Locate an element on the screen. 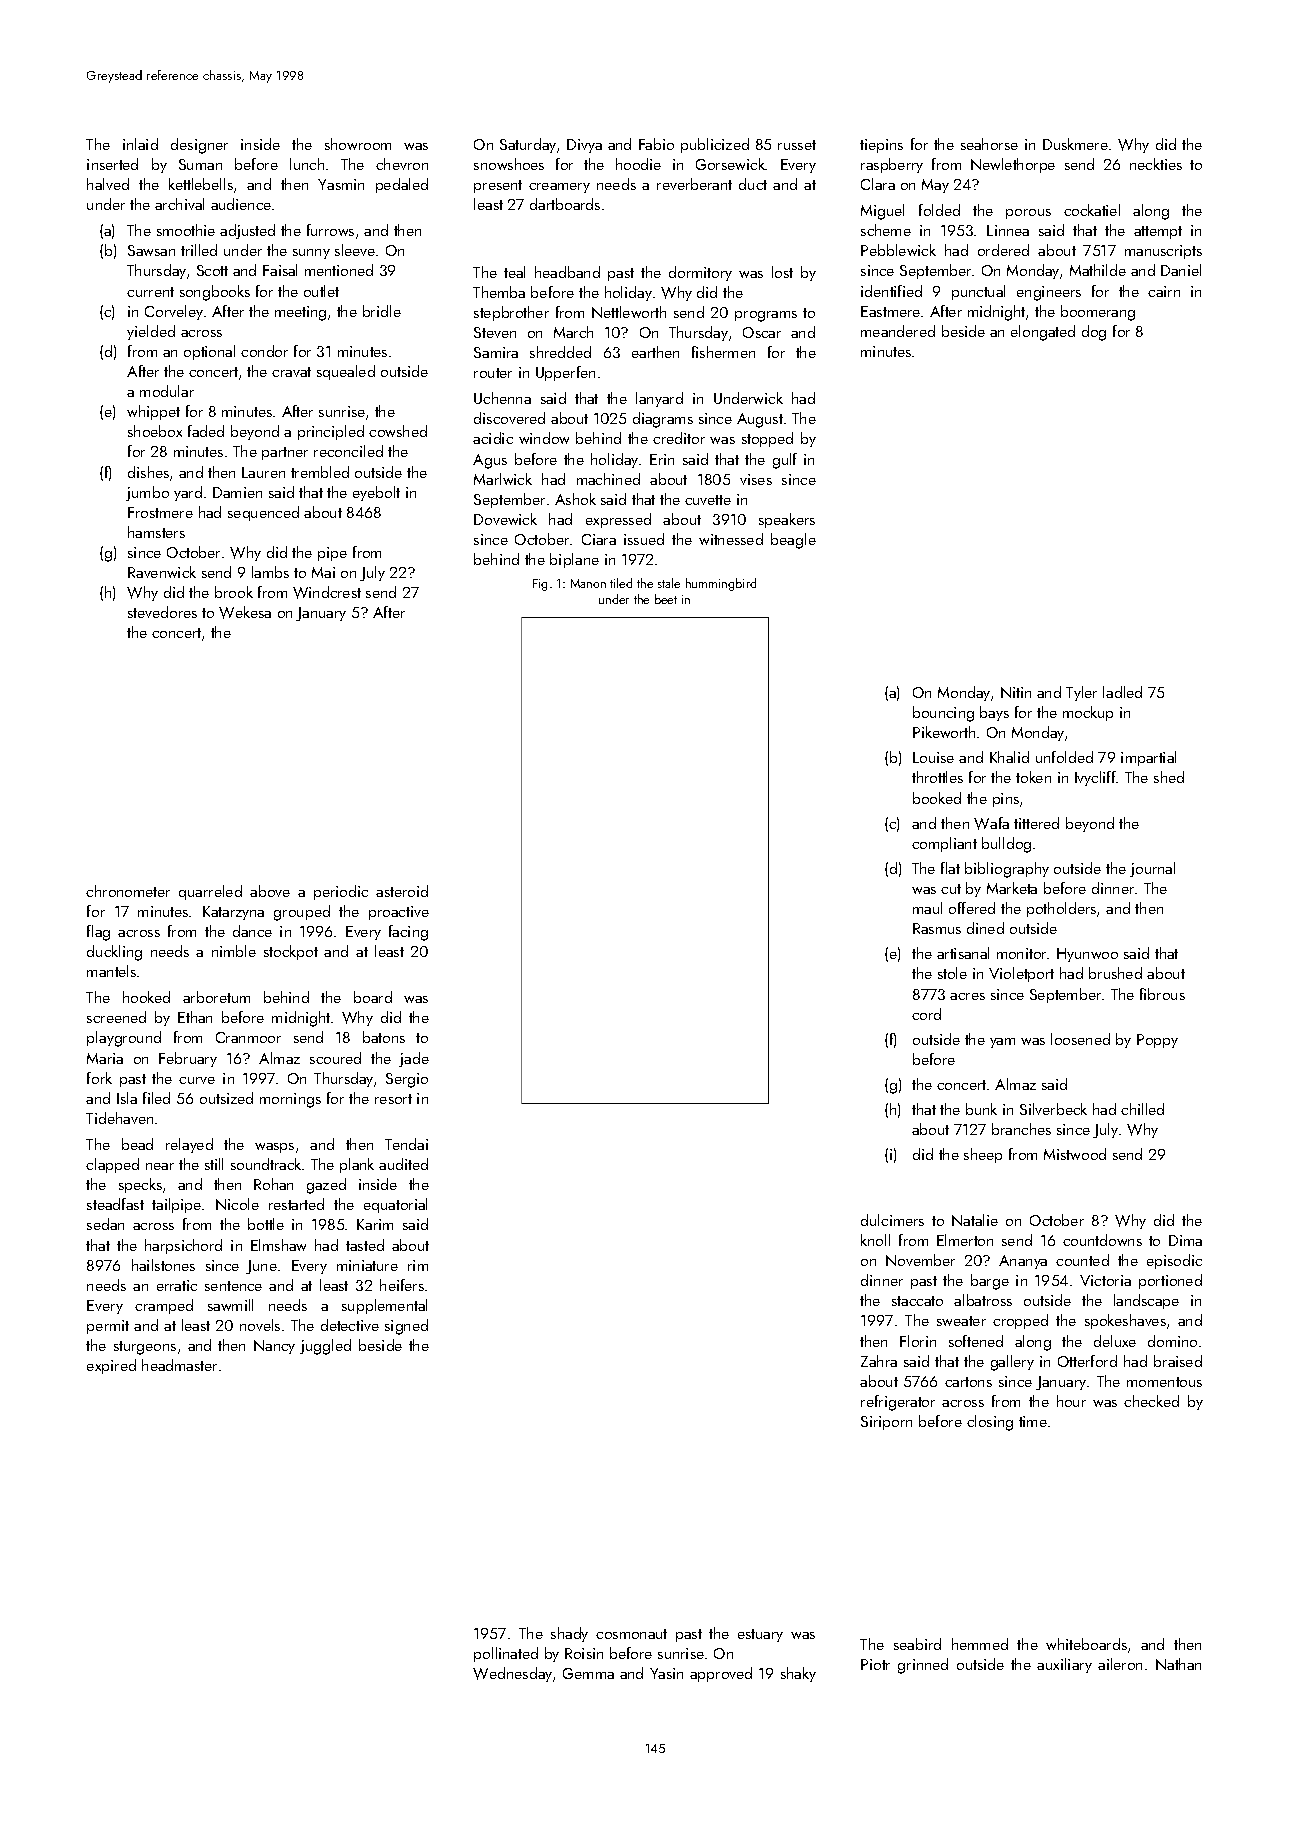  pollinated is located at coordinates (506, 1654).
